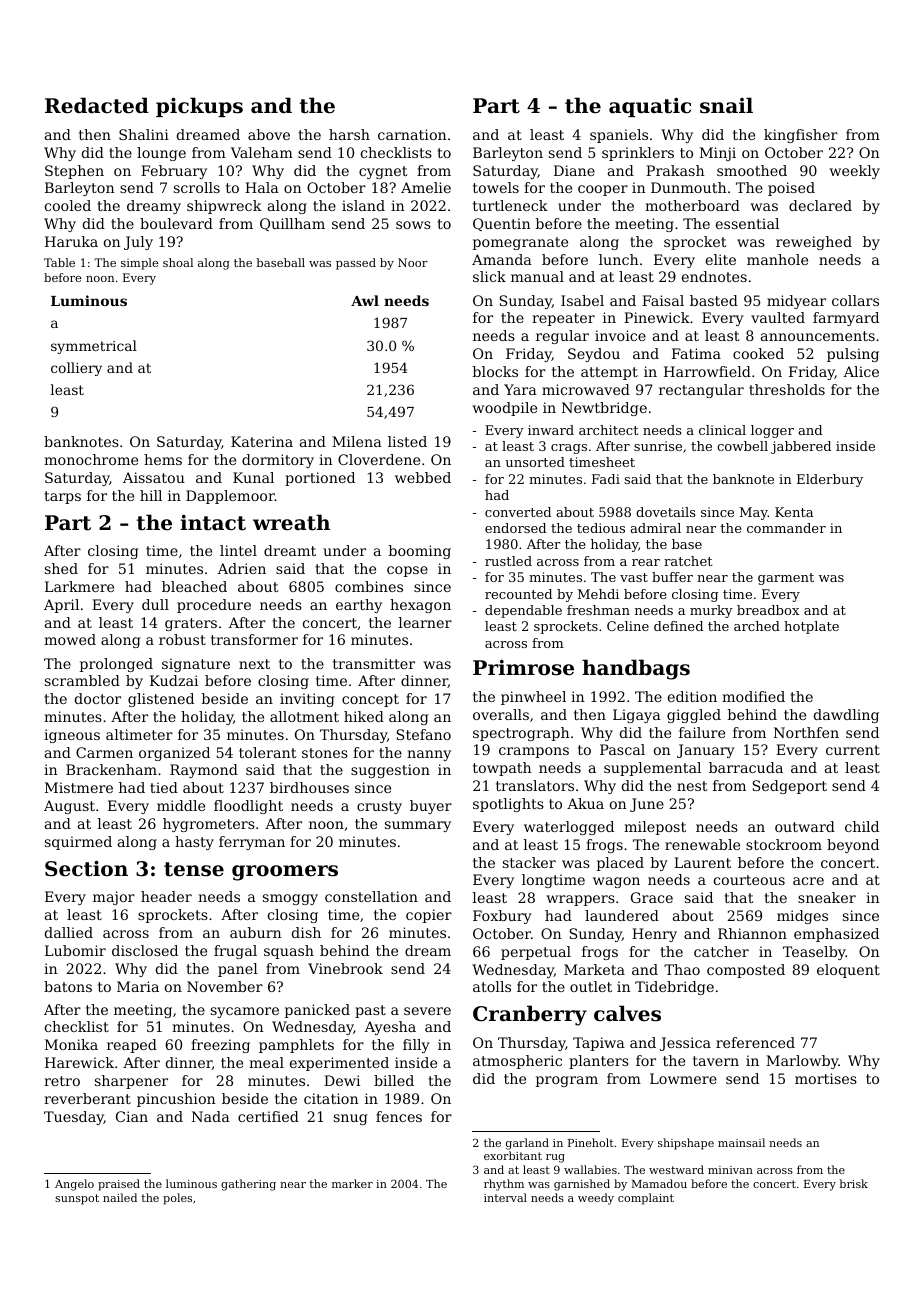  What do you see at coordinates (518, 512) in the image?
I see `converted` at bounding box center [518, 512].
